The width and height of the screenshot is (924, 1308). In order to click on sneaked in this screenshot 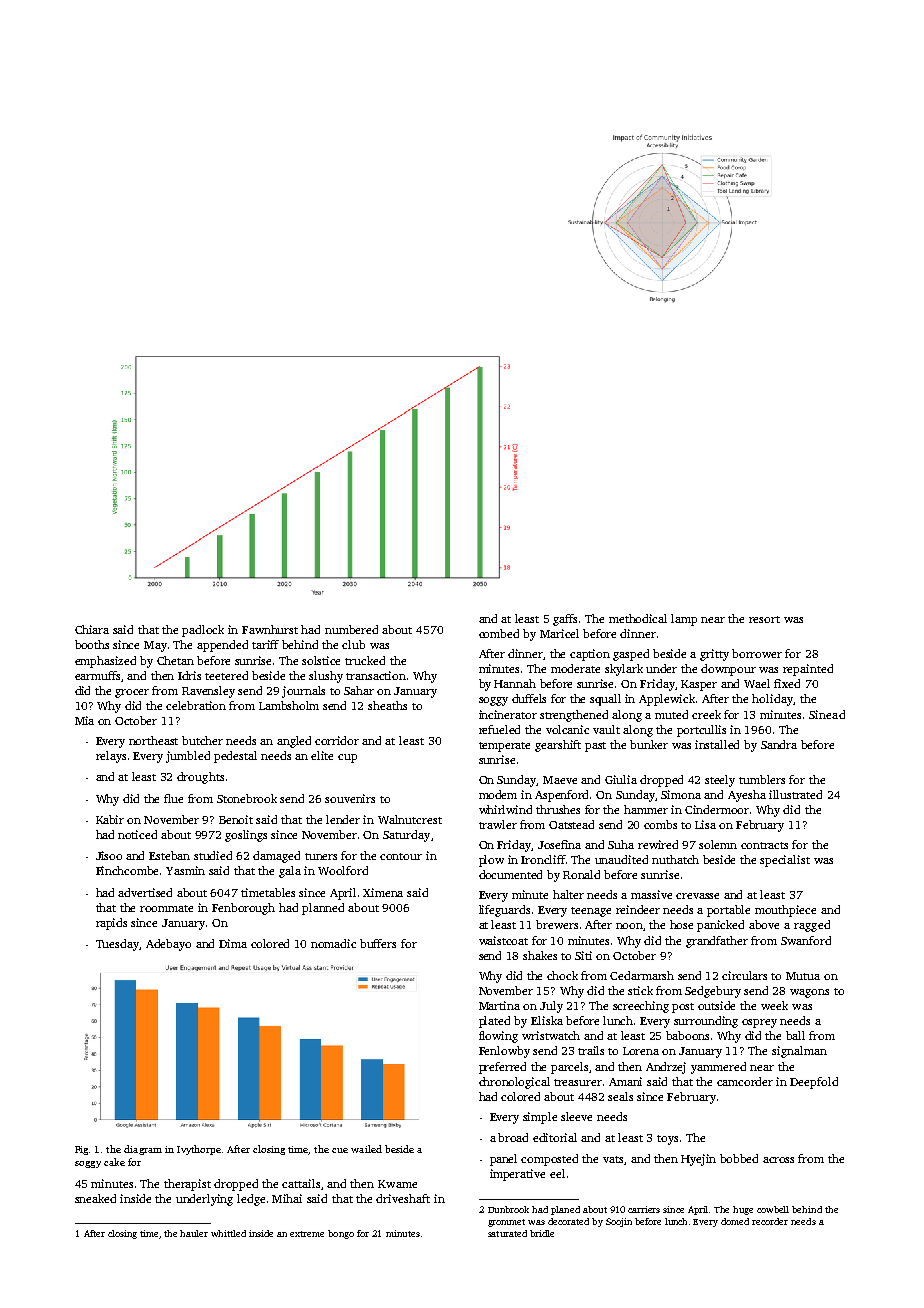, I will do `click(95, 1198)`.
